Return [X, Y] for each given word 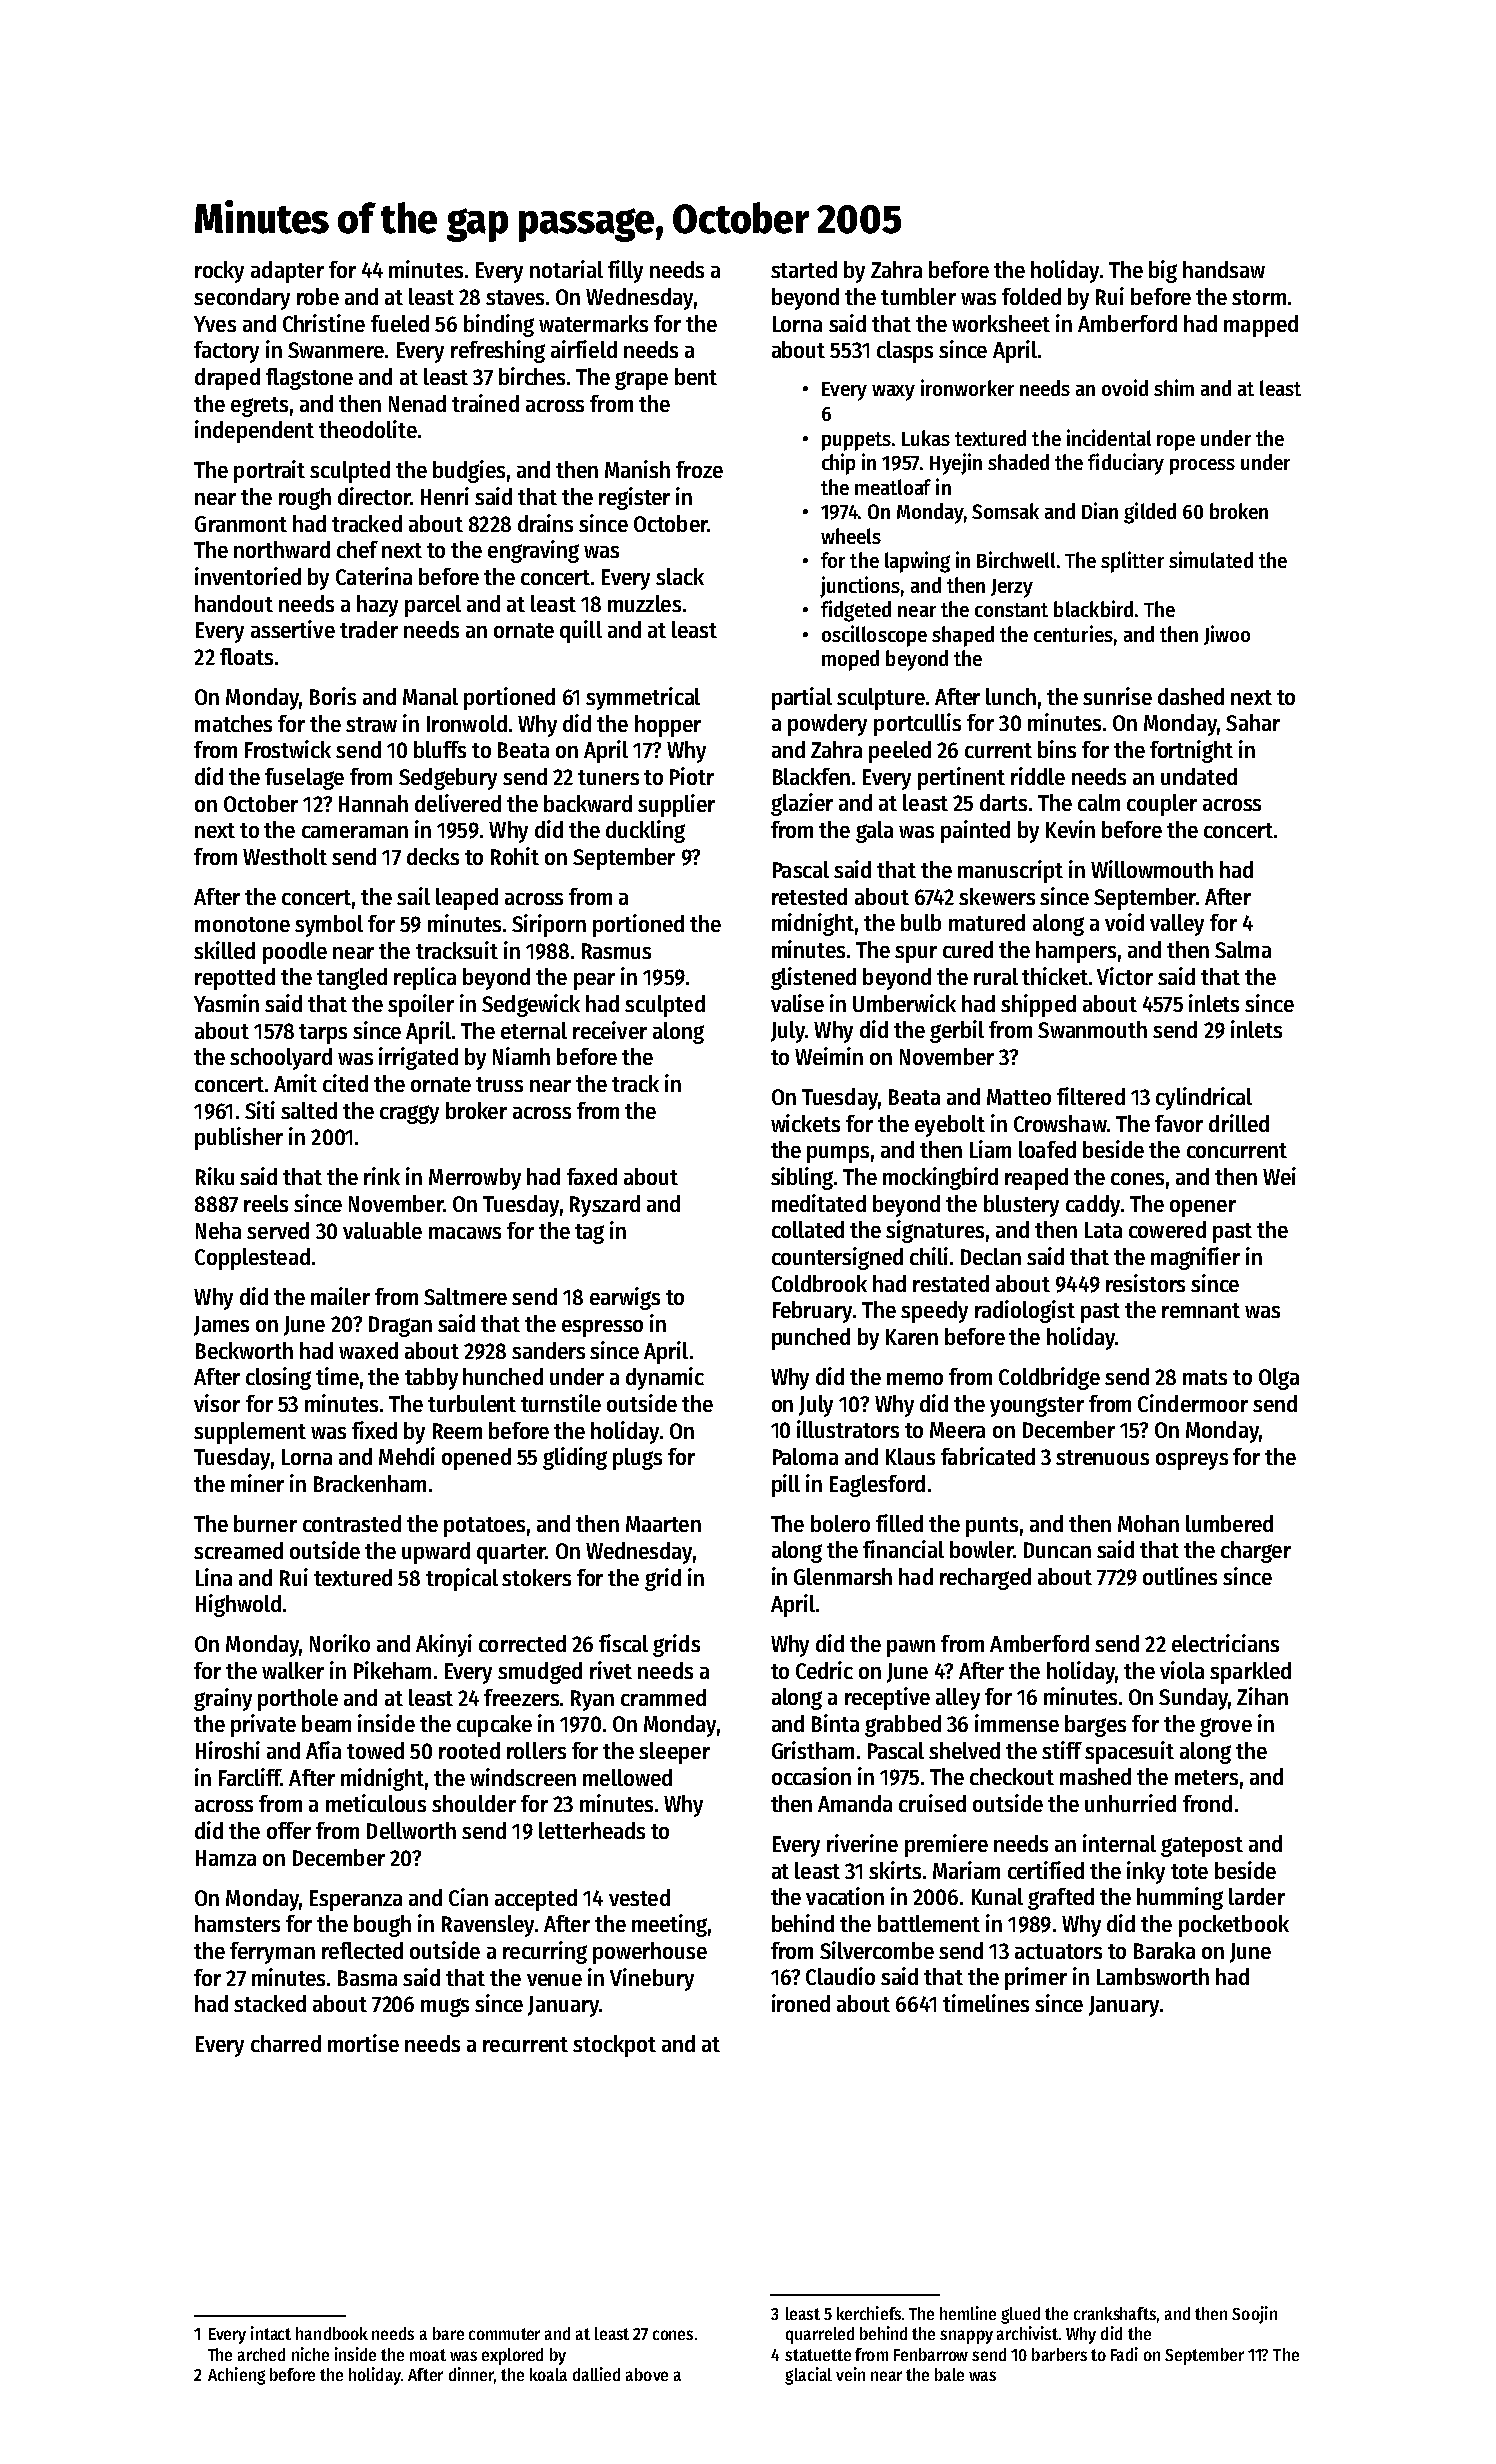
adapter [287, 272]
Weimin [829, 1056]
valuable [382, 1230]
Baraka [1164, 1950]
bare [448, 2333]
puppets [856, 441]
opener [1203, 1208]
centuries [1073, 633]
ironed [801, 2003]
